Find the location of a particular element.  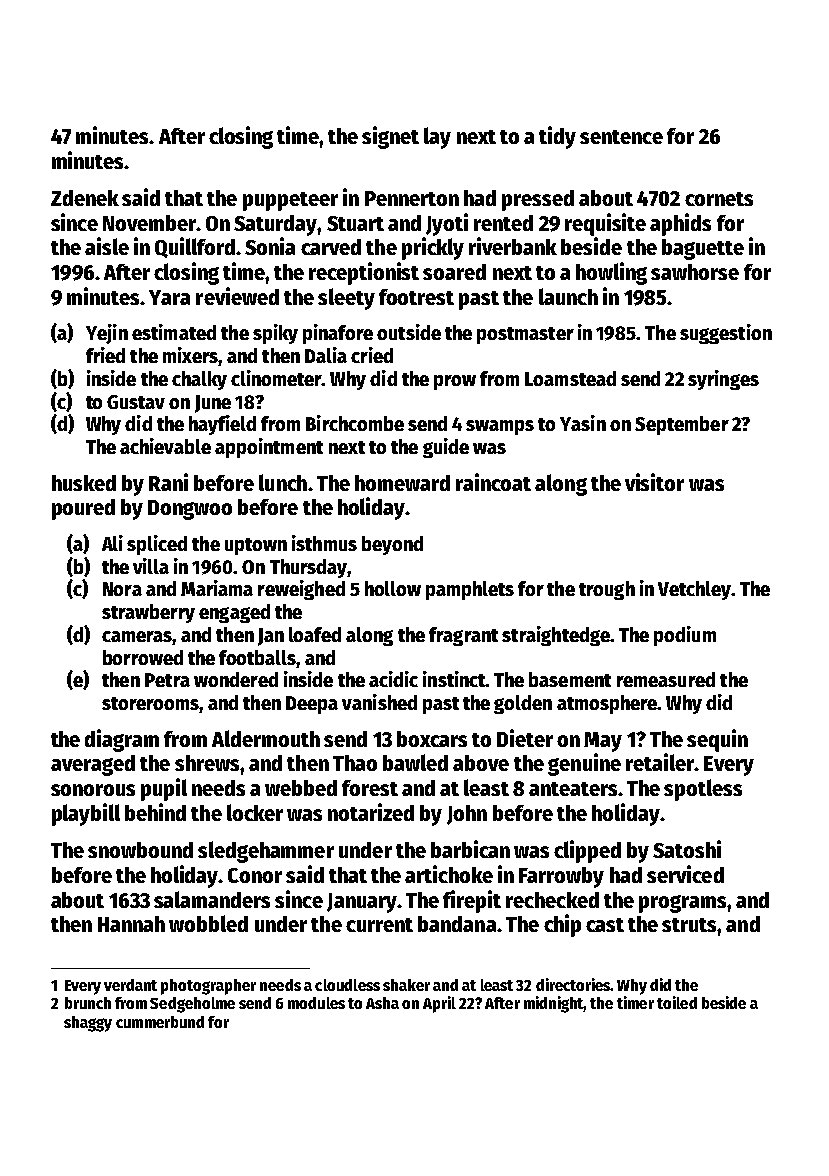

homeward is located at coordinates (402, 483).
